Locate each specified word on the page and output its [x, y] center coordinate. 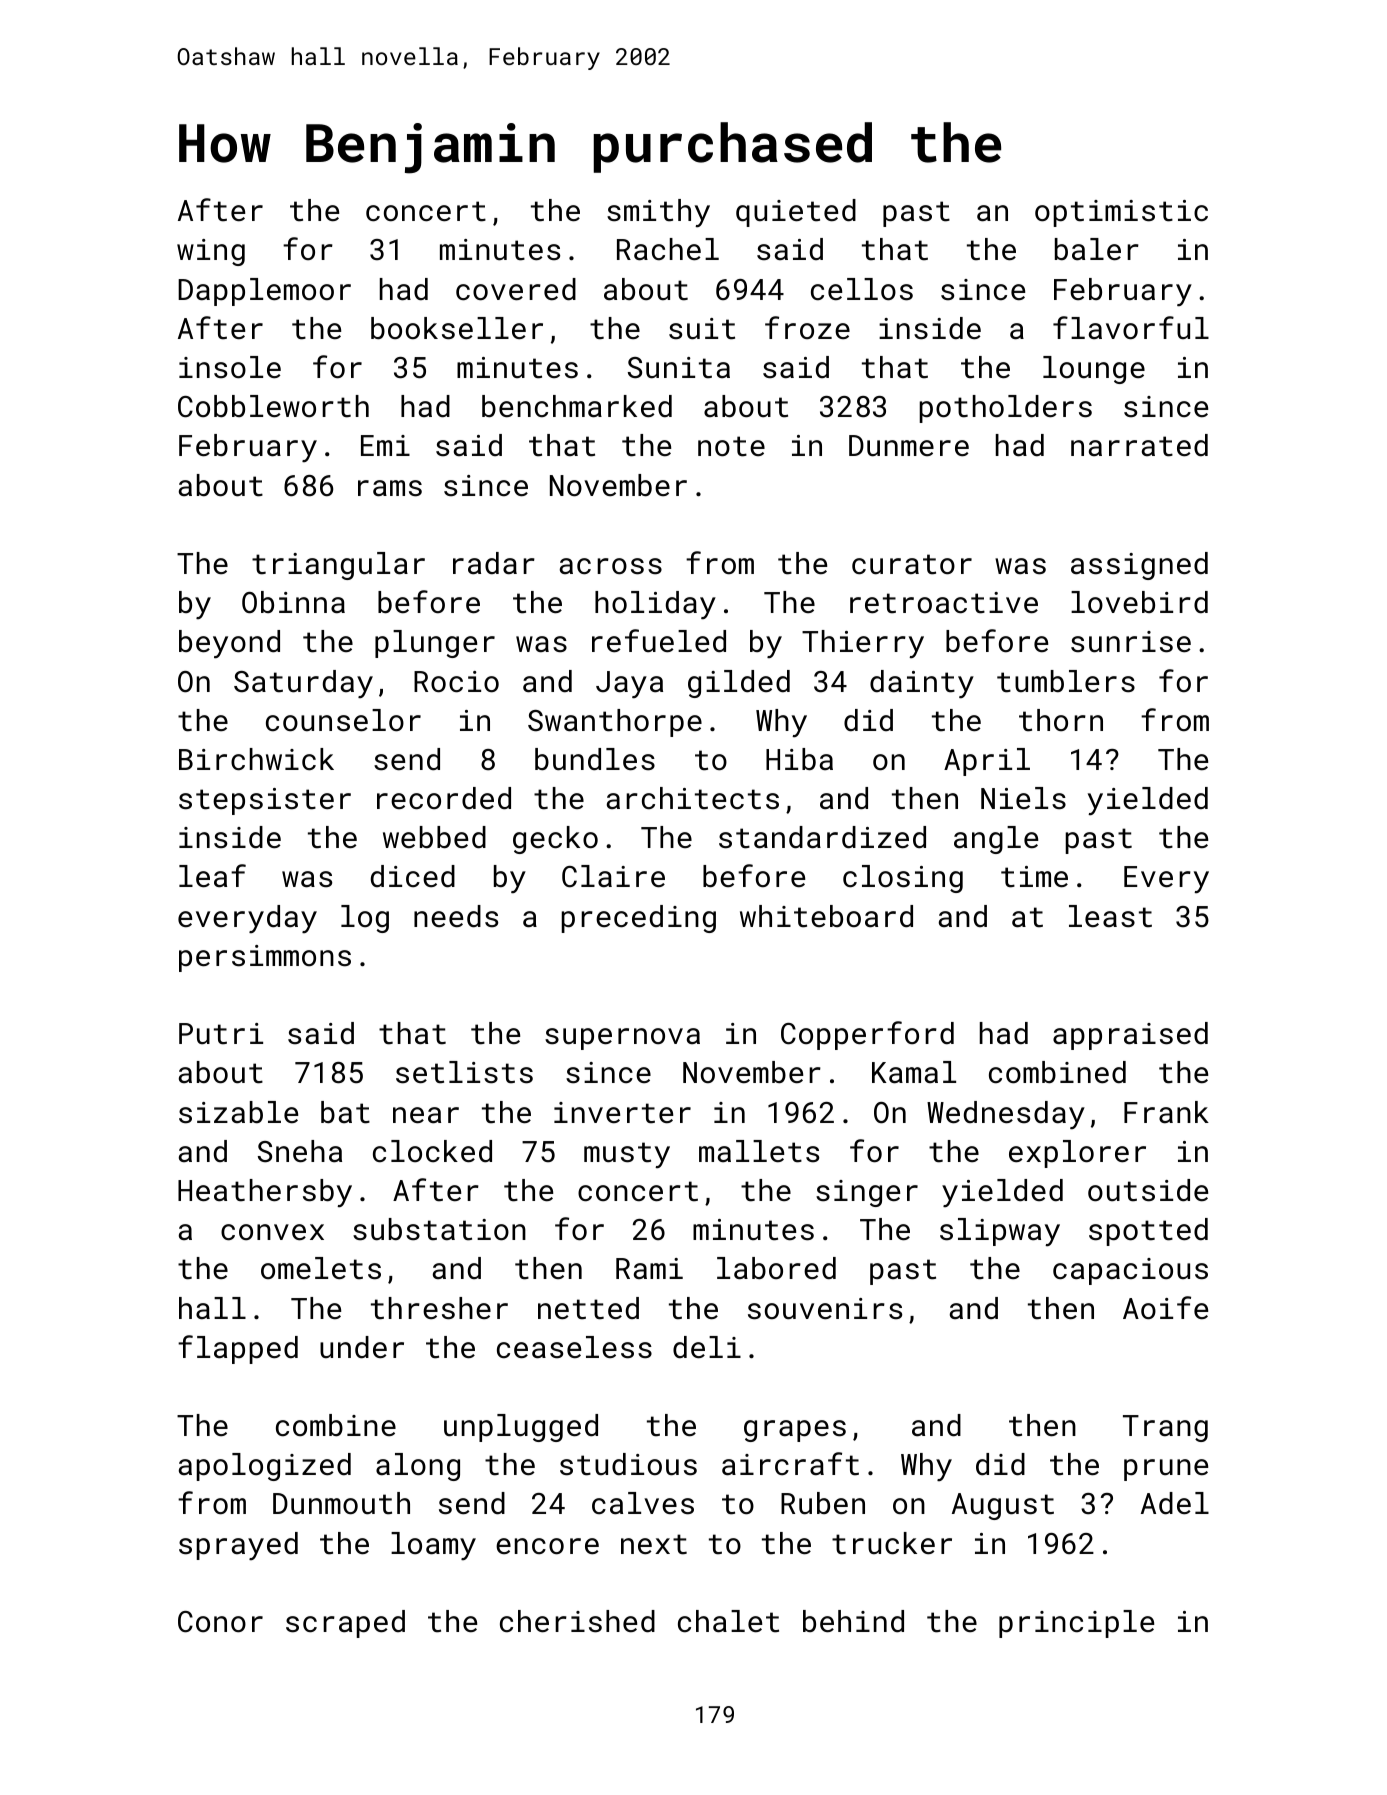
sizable [238, 1112]
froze [807, 327]
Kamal [914, 1072]
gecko [555, 840]
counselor [343, 720]
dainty [922, 684]
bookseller [457, 328]
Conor [220, 1622]
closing [903, 879]
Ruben [823, 1503]
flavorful [1131, 328]
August [1003, 1506]
